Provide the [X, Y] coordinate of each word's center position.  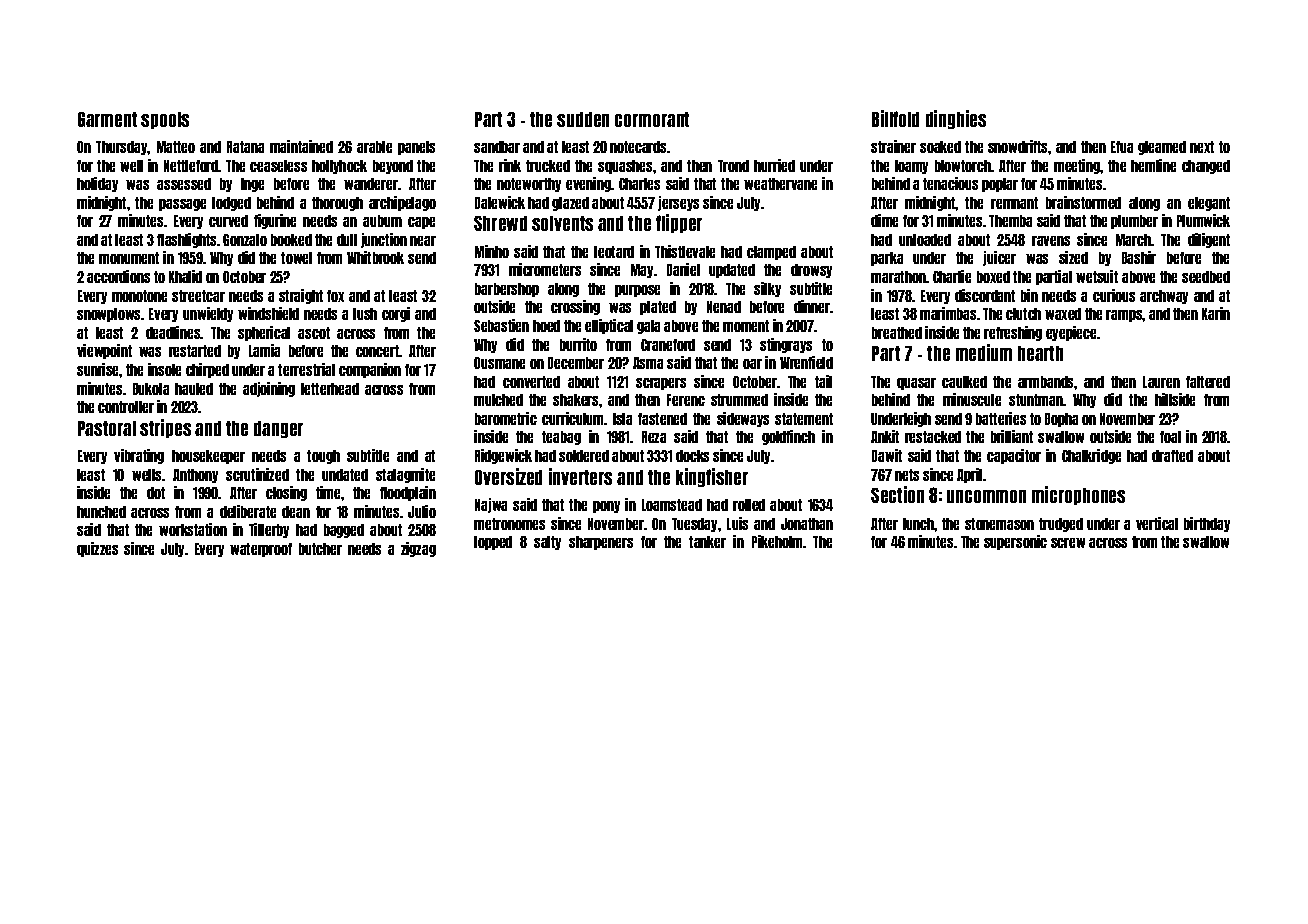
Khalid [185, 276]
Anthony [195, 476]
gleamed [1162, 148]
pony [606, 507]
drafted [1172, 456]
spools [165, 120]
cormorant [652, 119]
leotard [614, 252]
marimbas [948, 313]
